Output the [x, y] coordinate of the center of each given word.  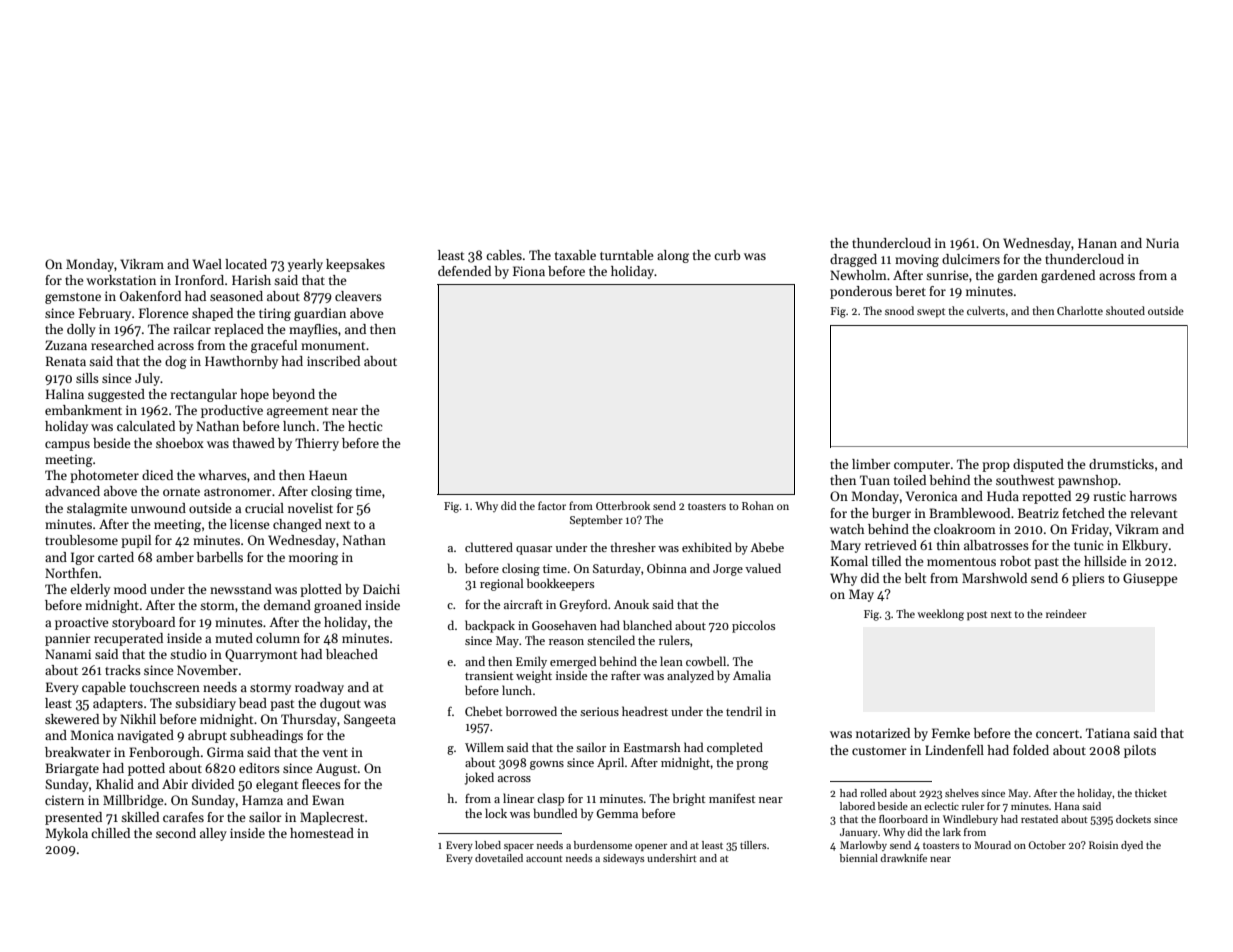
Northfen [71, 573]
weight [534, 676]
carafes [183, 817]
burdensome [603, 845]
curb [727, 255]
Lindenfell [954, 750]
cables [504, 255]
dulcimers [971, 259]
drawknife [903, 858]
